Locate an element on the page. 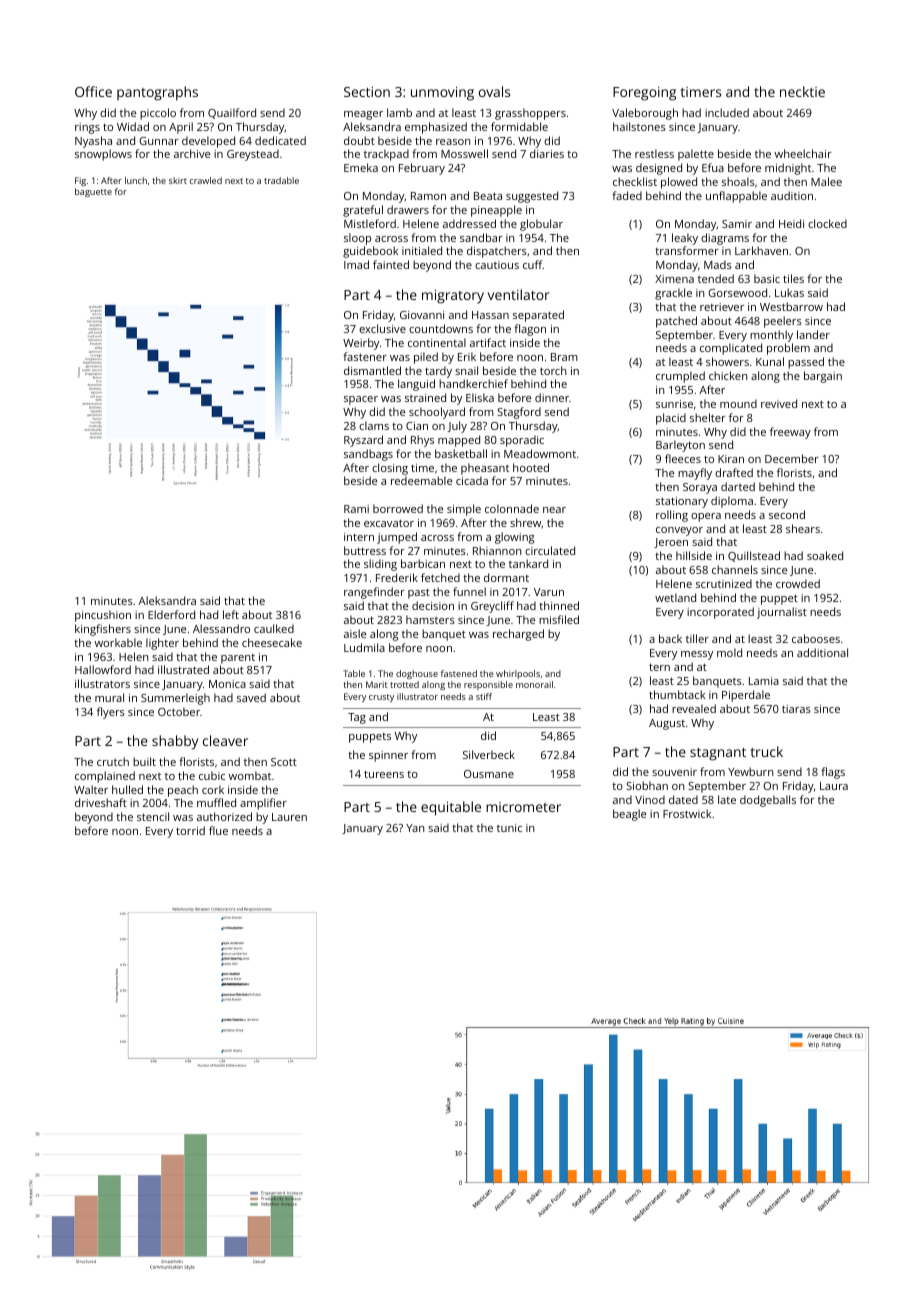 The width and height of the image is (924, 1308). piccolo is located at coordinates (158, 114).
